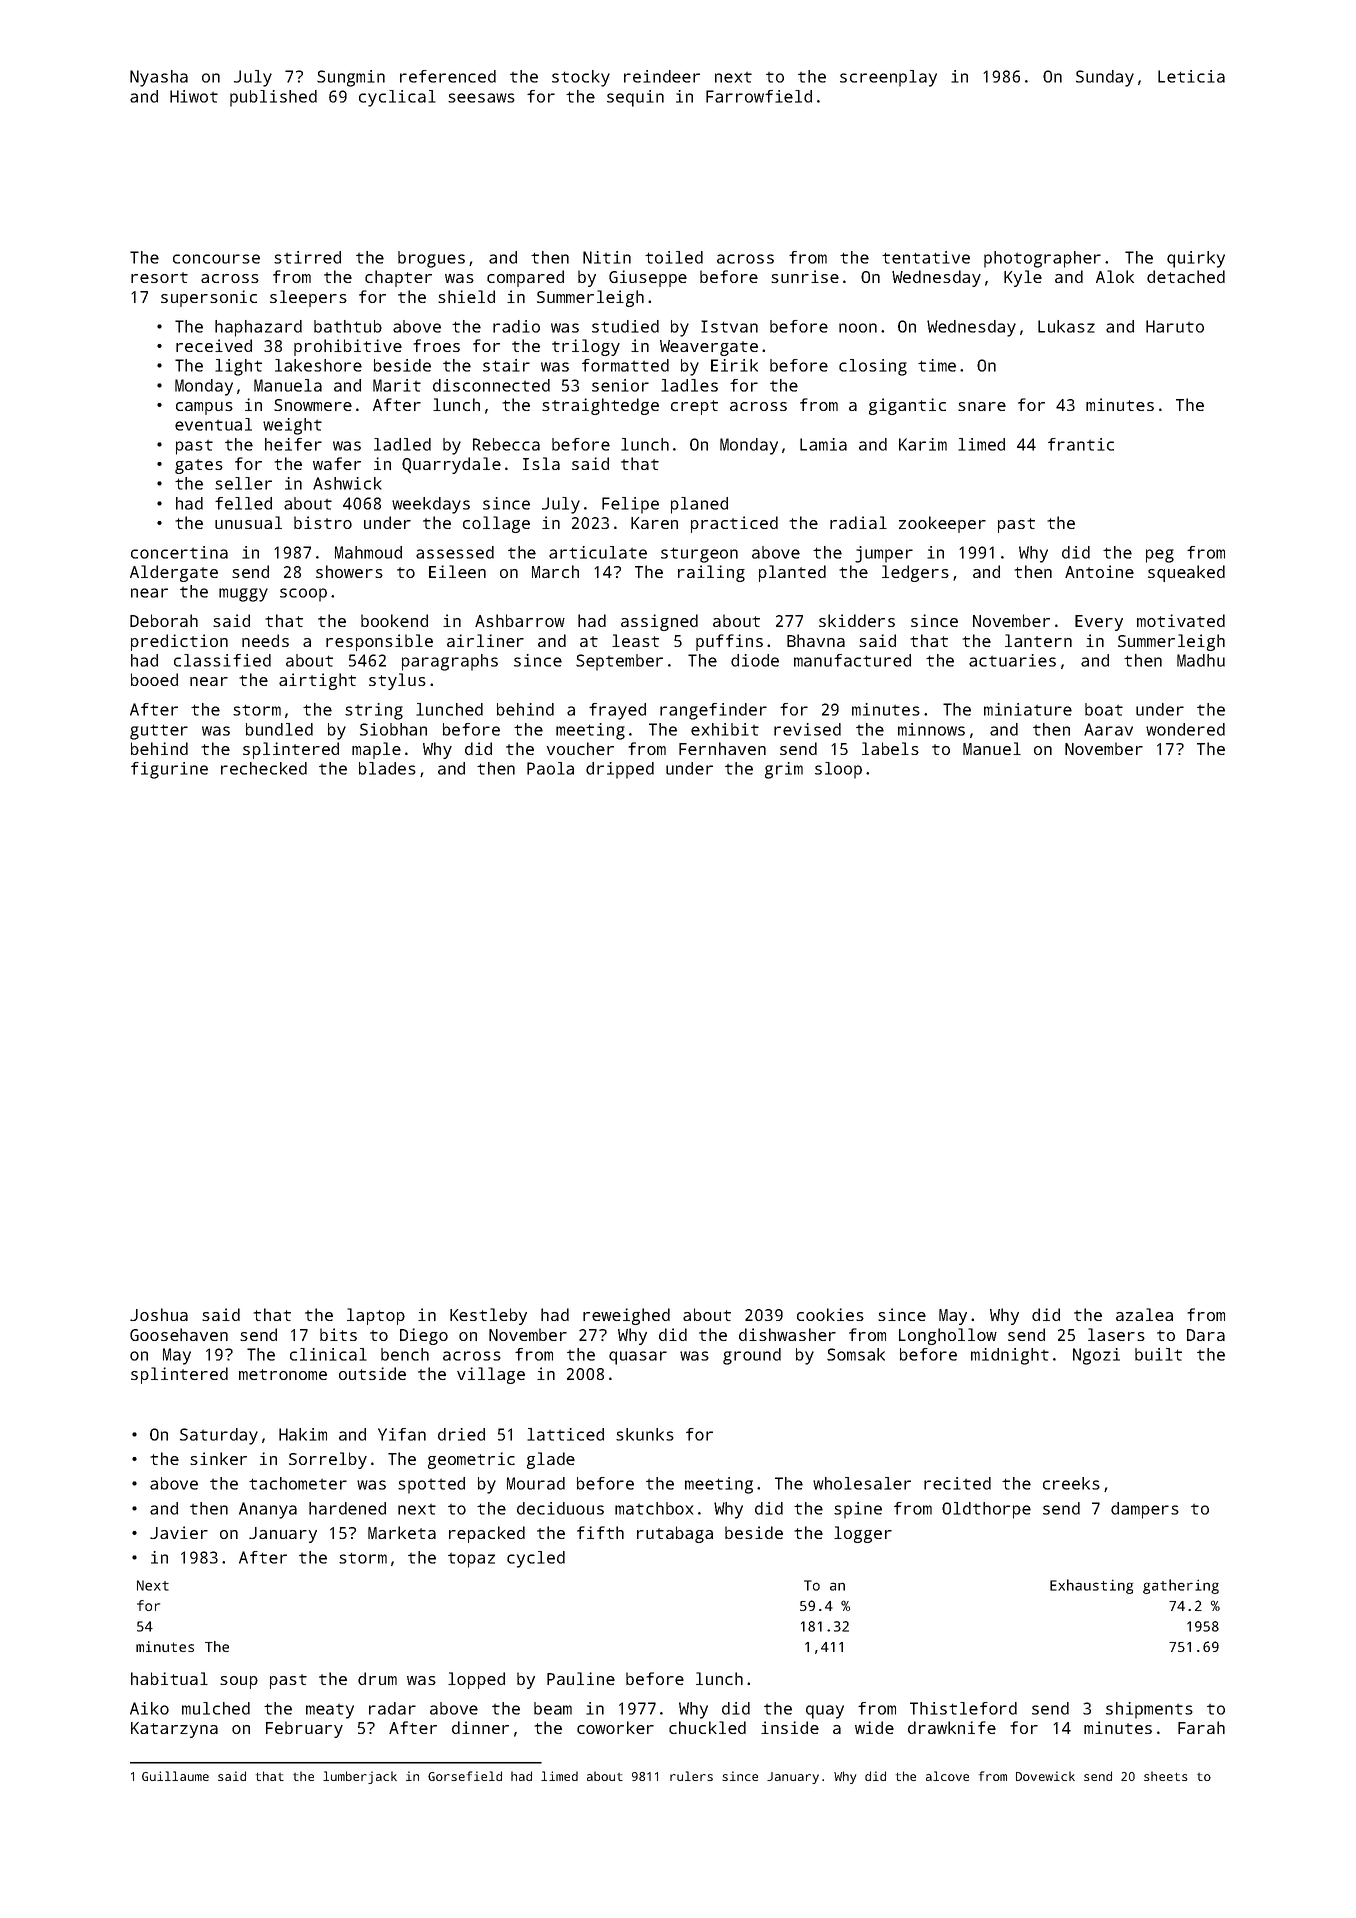 This document has width=1356, height=1918. What do you see at coordinates (175, 1776) in the document?
I see `Guillaume` at bounding box center [175, 1776].
